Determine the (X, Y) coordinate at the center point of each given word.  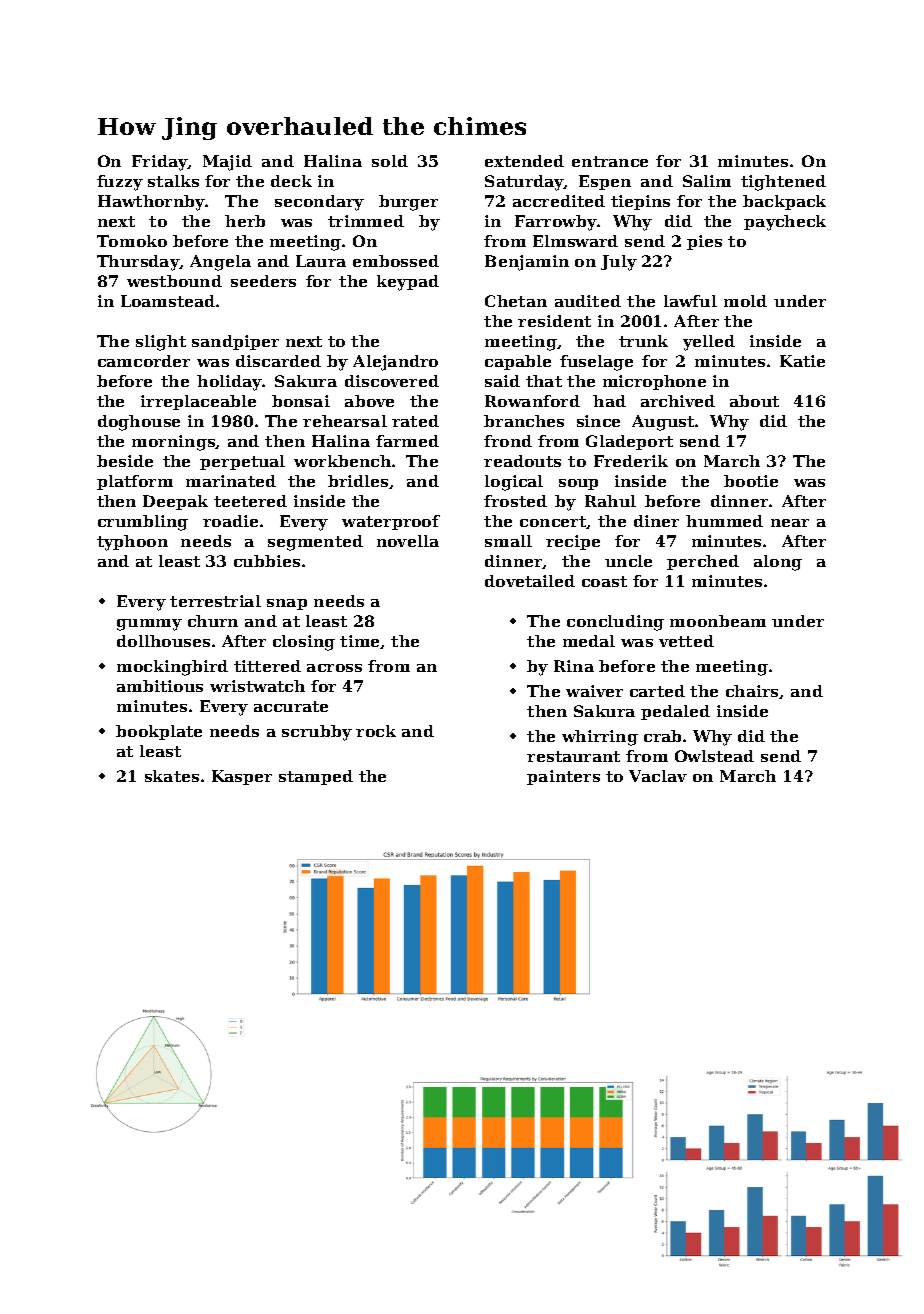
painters (563, 777)
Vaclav (658, 776)
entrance (610, 161)
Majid (227, 163)
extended (524, 161)
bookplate (159, 732)
